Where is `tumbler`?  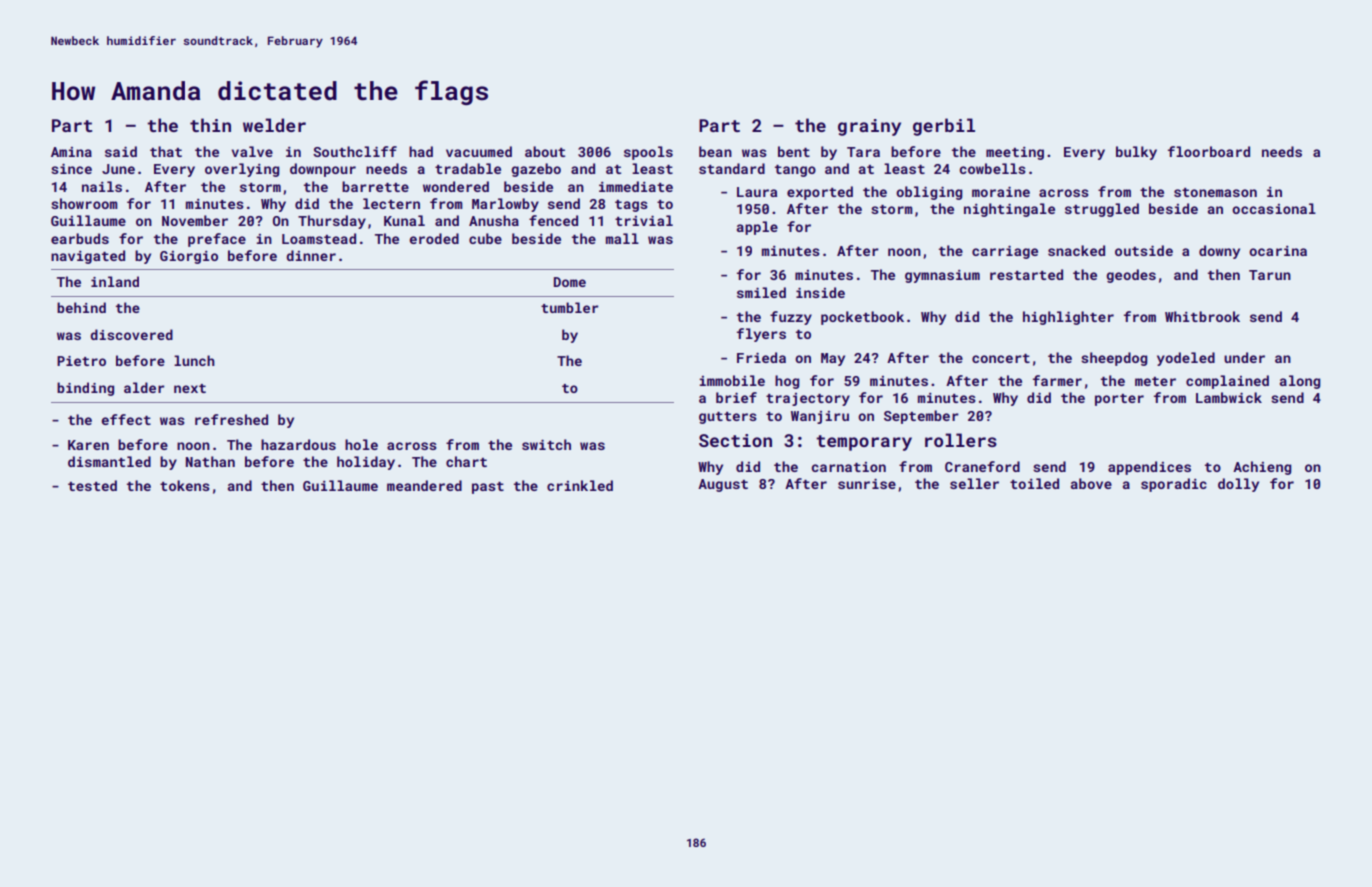
tumbler is located at coordinates (570, 307).
